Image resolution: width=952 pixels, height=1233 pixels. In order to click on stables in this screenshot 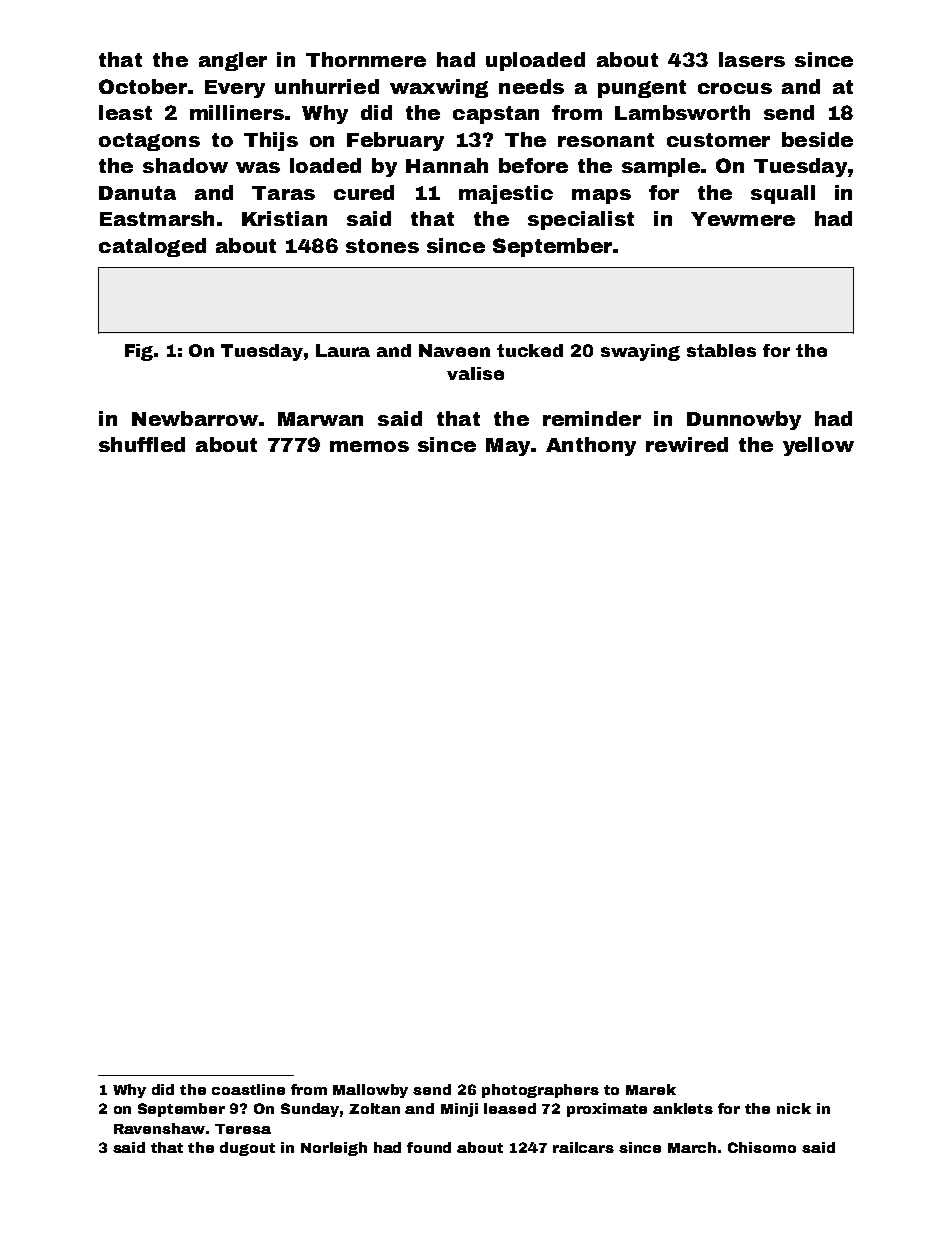, I will do `click(721, 350)`.
